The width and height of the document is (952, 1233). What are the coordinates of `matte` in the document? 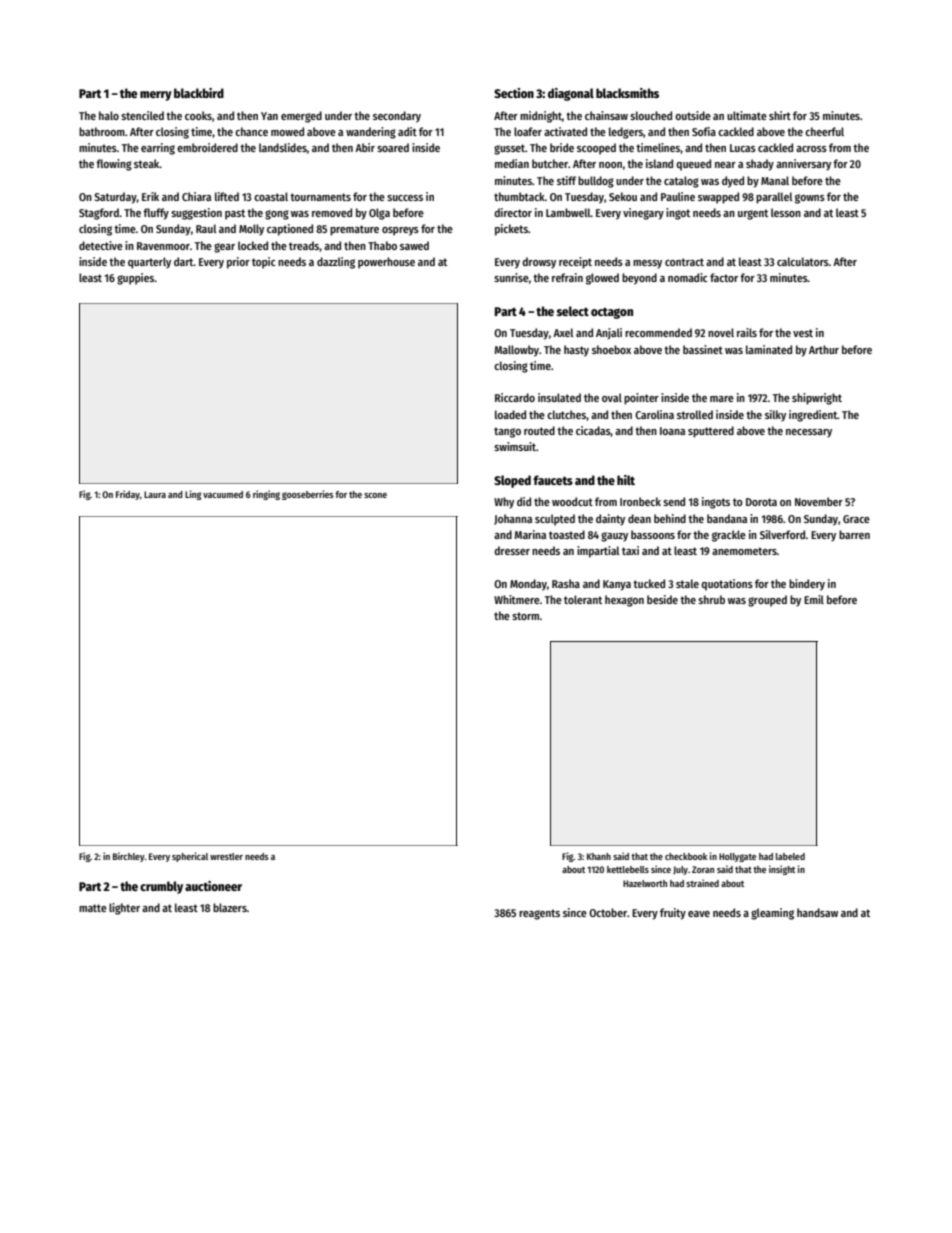 It's located at (93, 908).
